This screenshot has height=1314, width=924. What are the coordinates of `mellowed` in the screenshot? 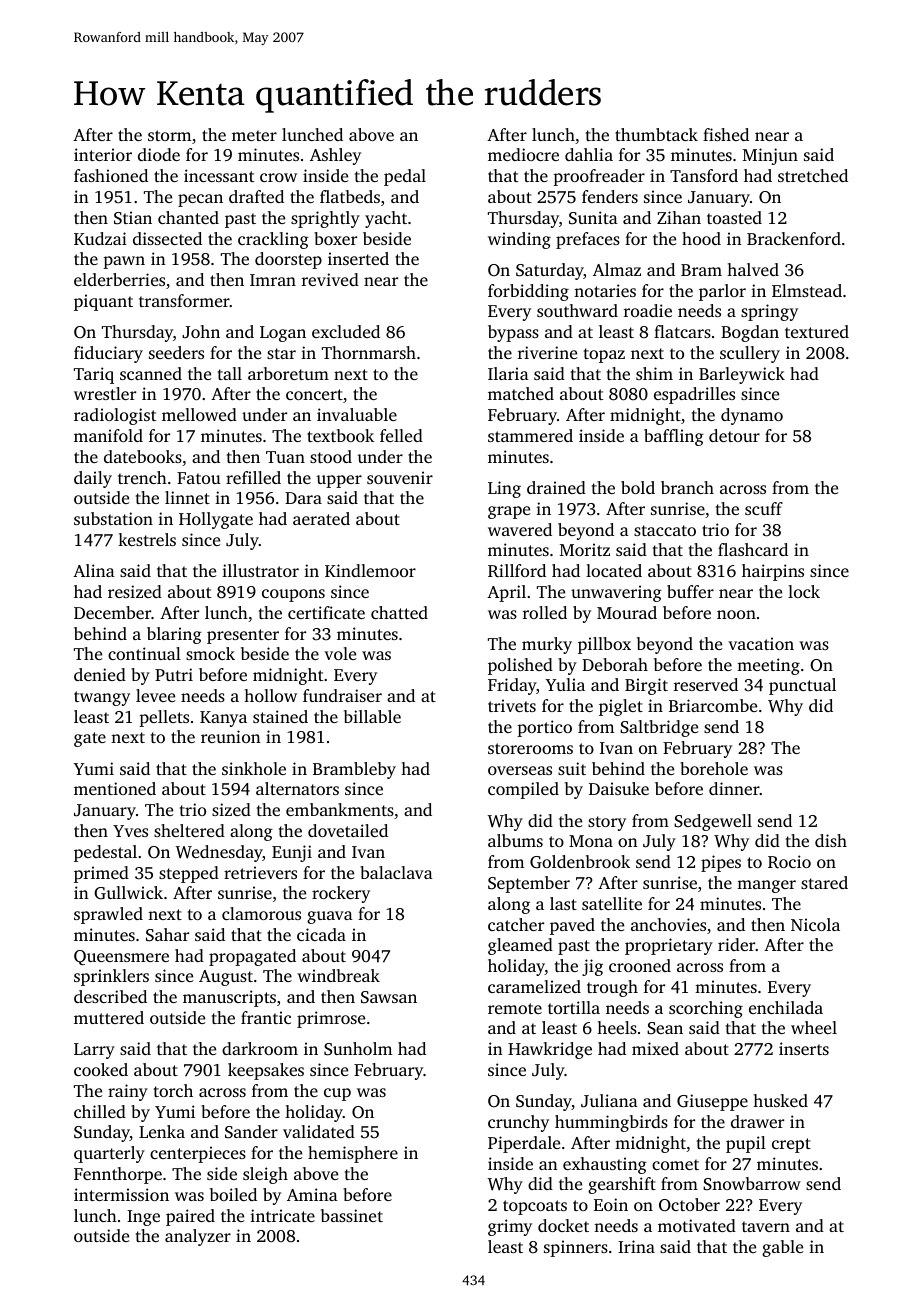 It's located at (199, 414).
